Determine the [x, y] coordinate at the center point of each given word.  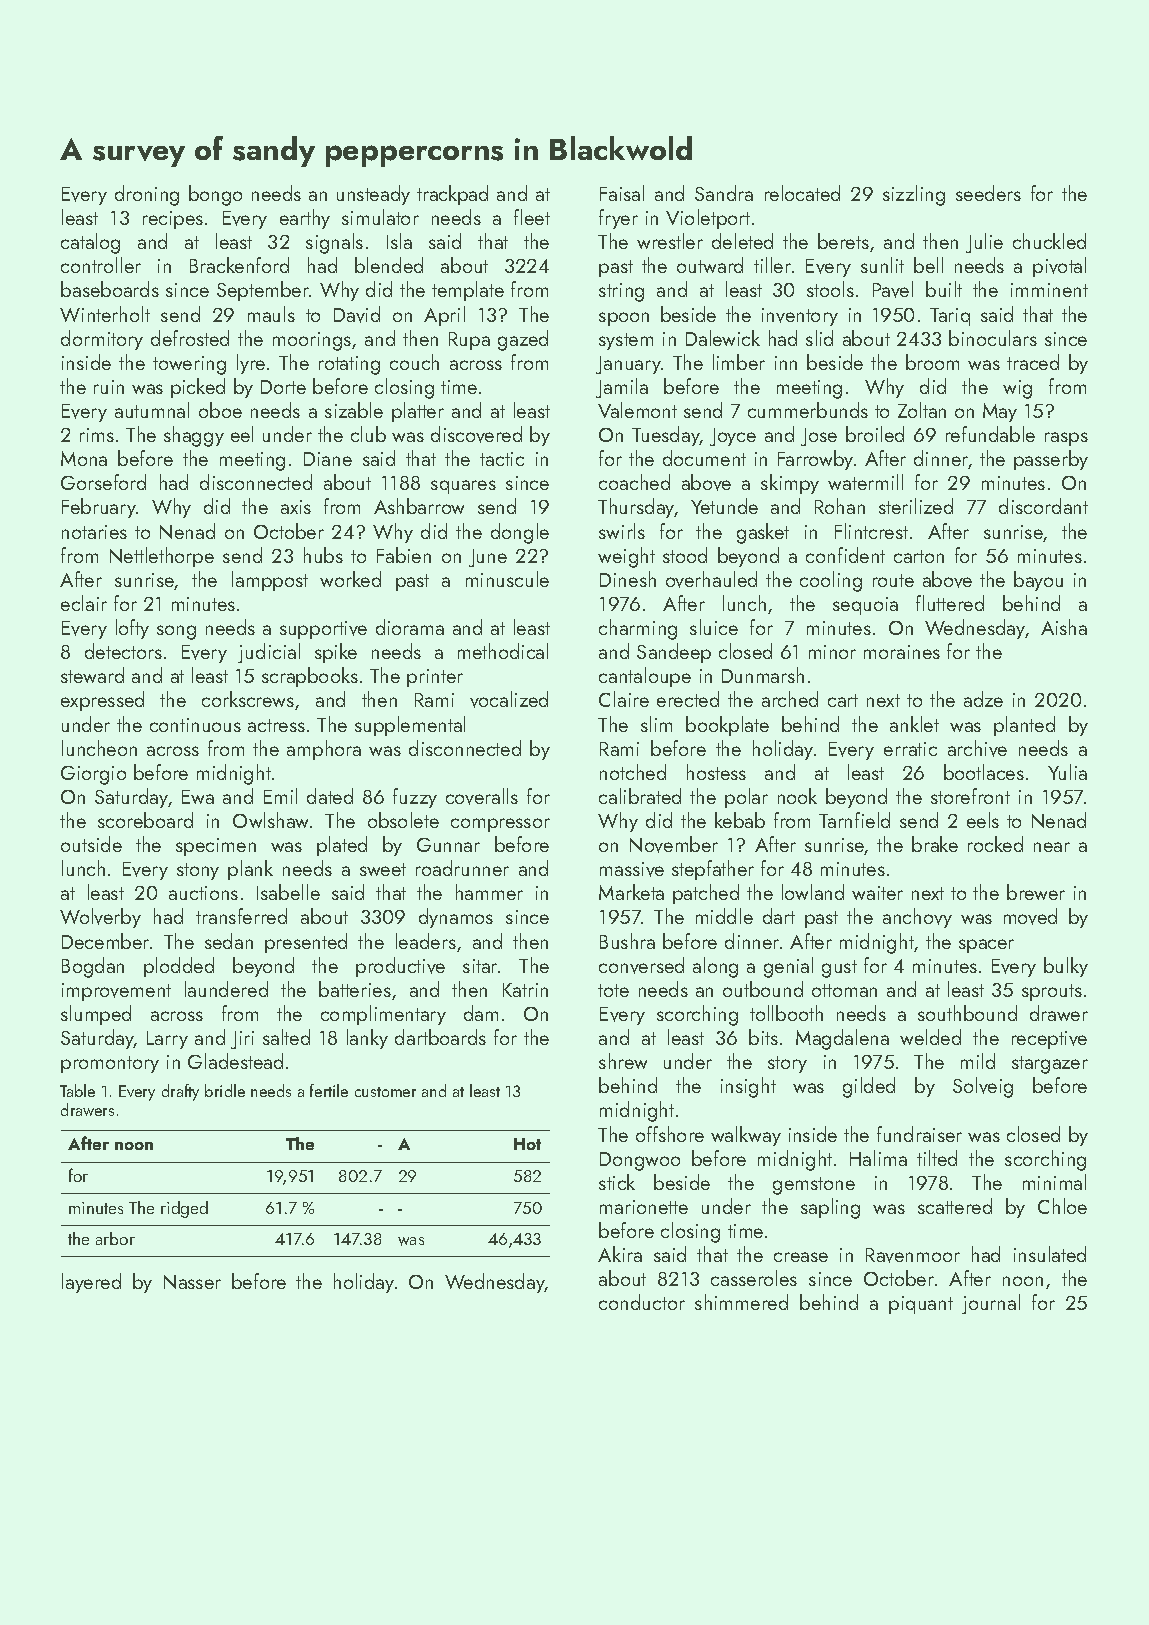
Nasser [192, 1282]
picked [198, 388]
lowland [813, 892]
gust [839, 969]
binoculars [993, 338]
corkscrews [248, 699]
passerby [1051, 460]
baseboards [110, 289]
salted [286, 1037]
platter [418, 412]
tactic [502, 459]
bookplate [727, 726]
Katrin [525, 990]
